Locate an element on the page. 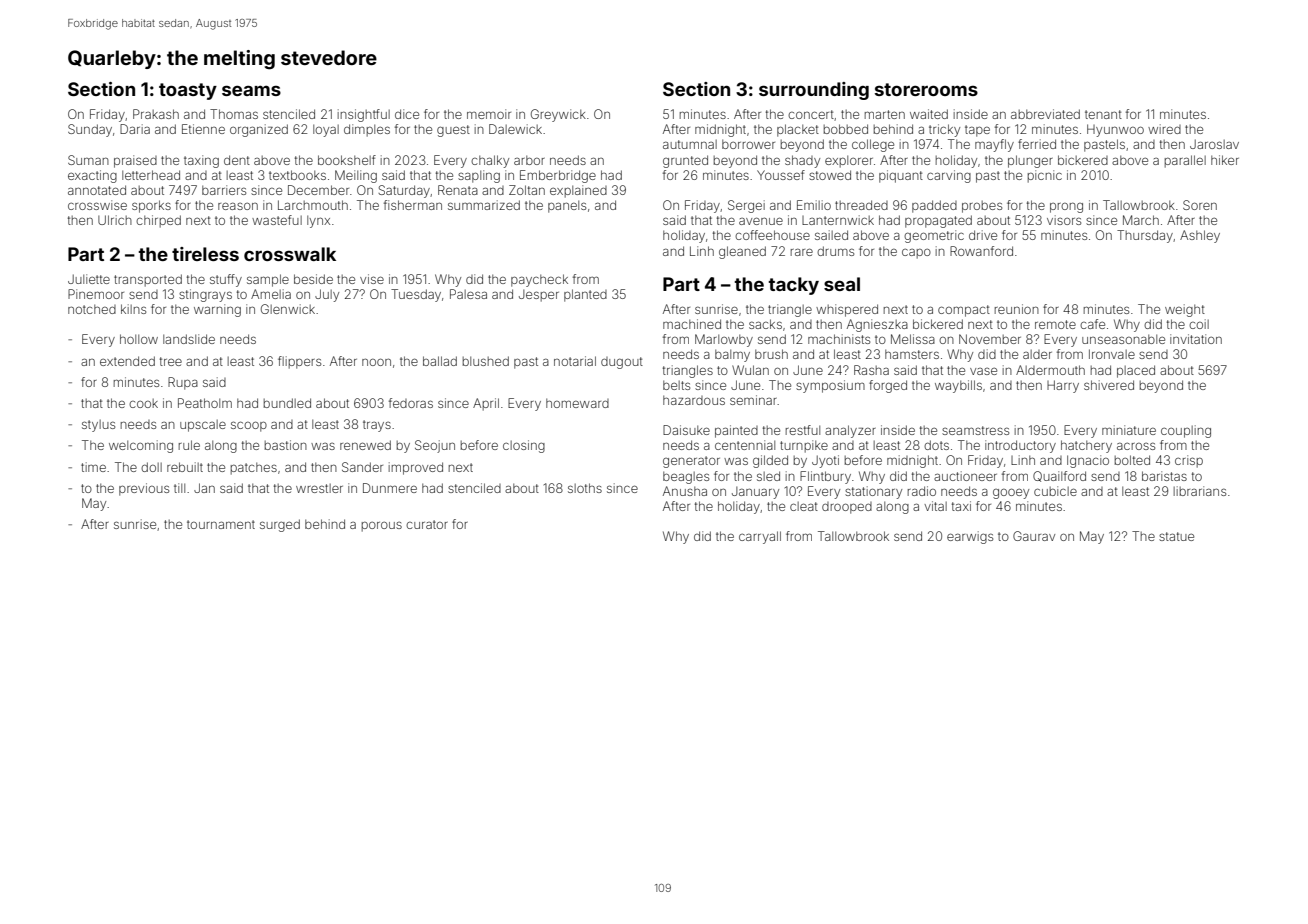 Image resolution: width=1308 pixels, height=924 pixels. parallel is located at coordinates (1185, 161).
